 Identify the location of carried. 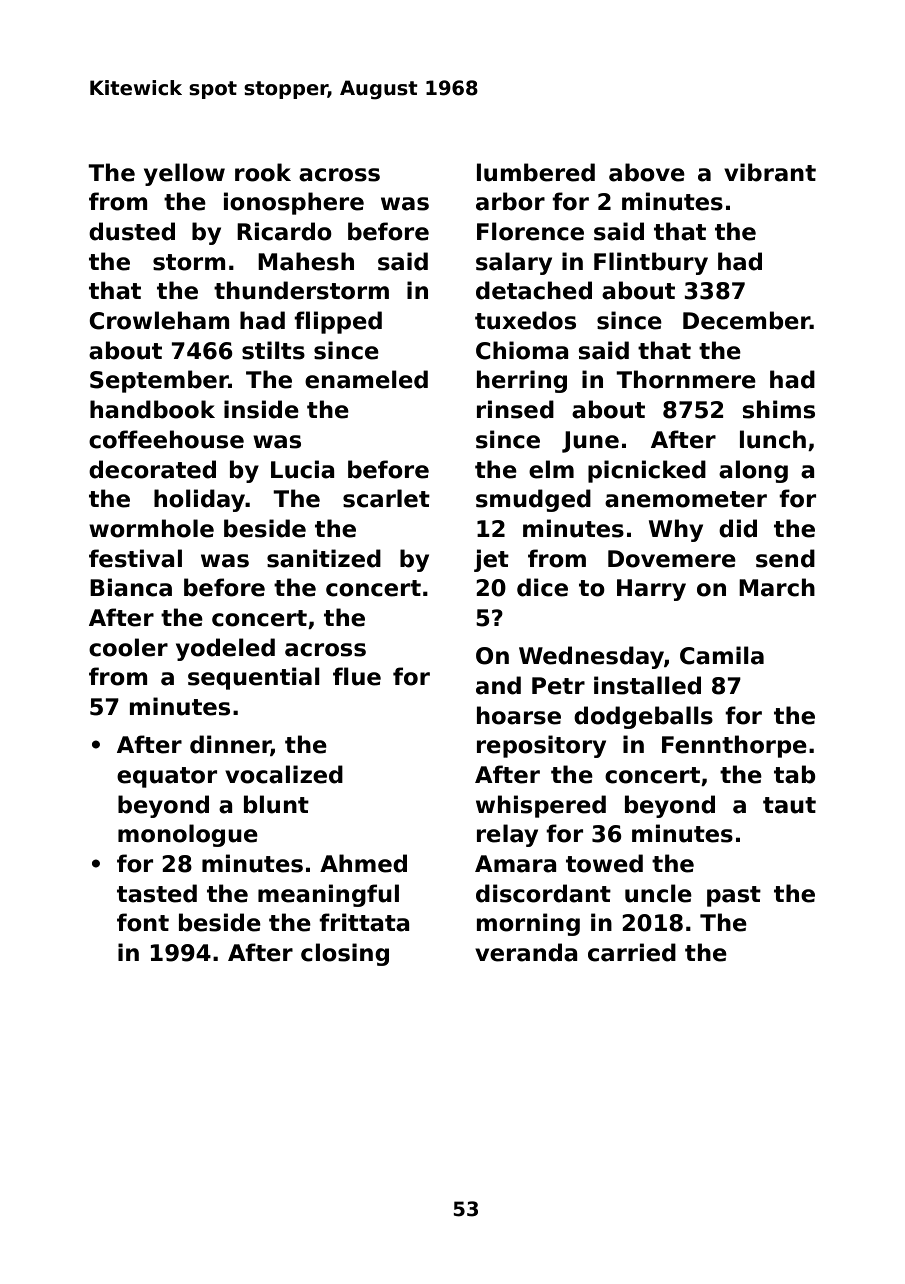
(632, 952).
